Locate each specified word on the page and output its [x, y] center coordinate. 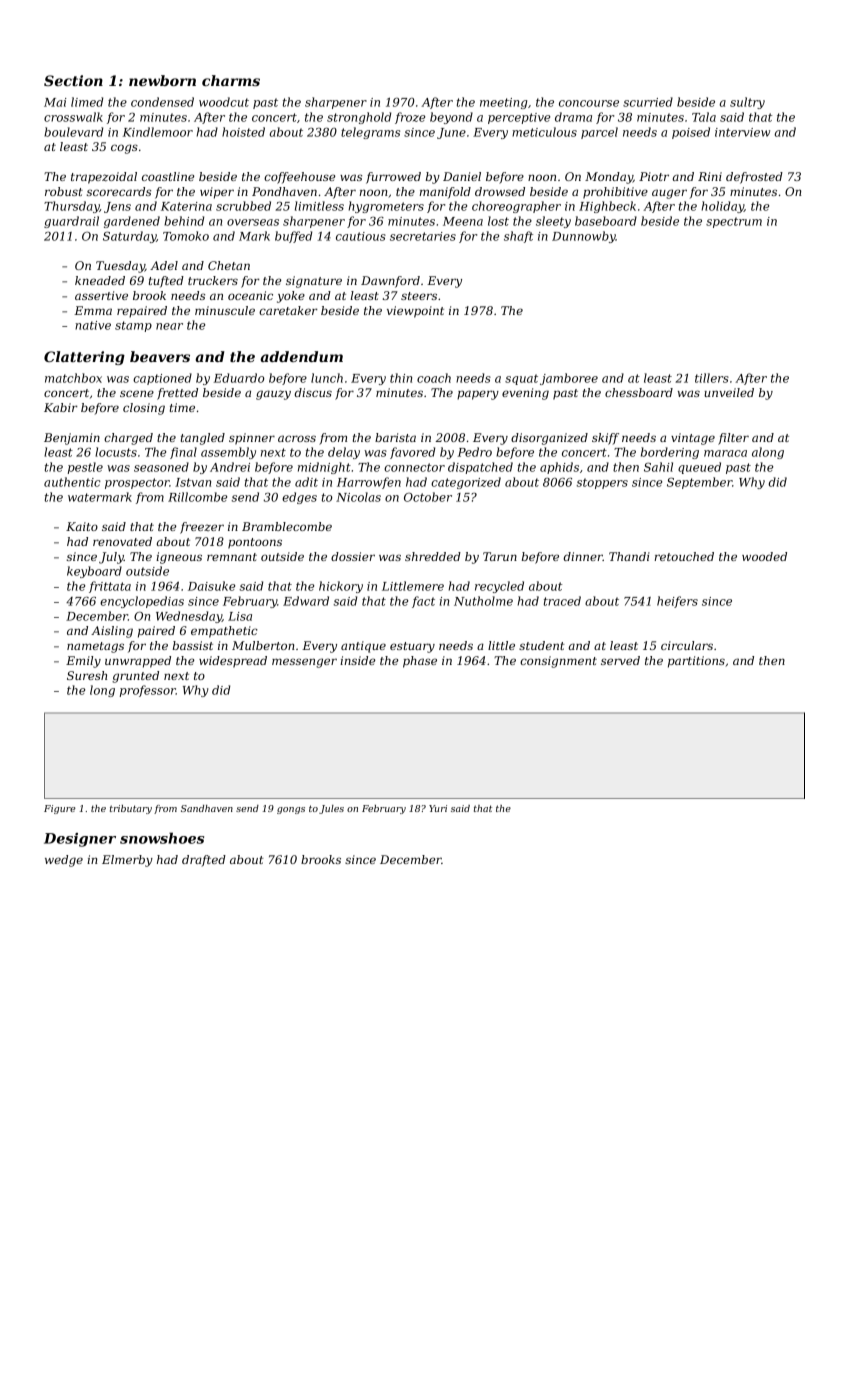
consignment [558, 662]
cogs [124, 149]
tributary [131, 809]
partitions [696, 662]
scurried [648, 102]
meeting [503, 103]
